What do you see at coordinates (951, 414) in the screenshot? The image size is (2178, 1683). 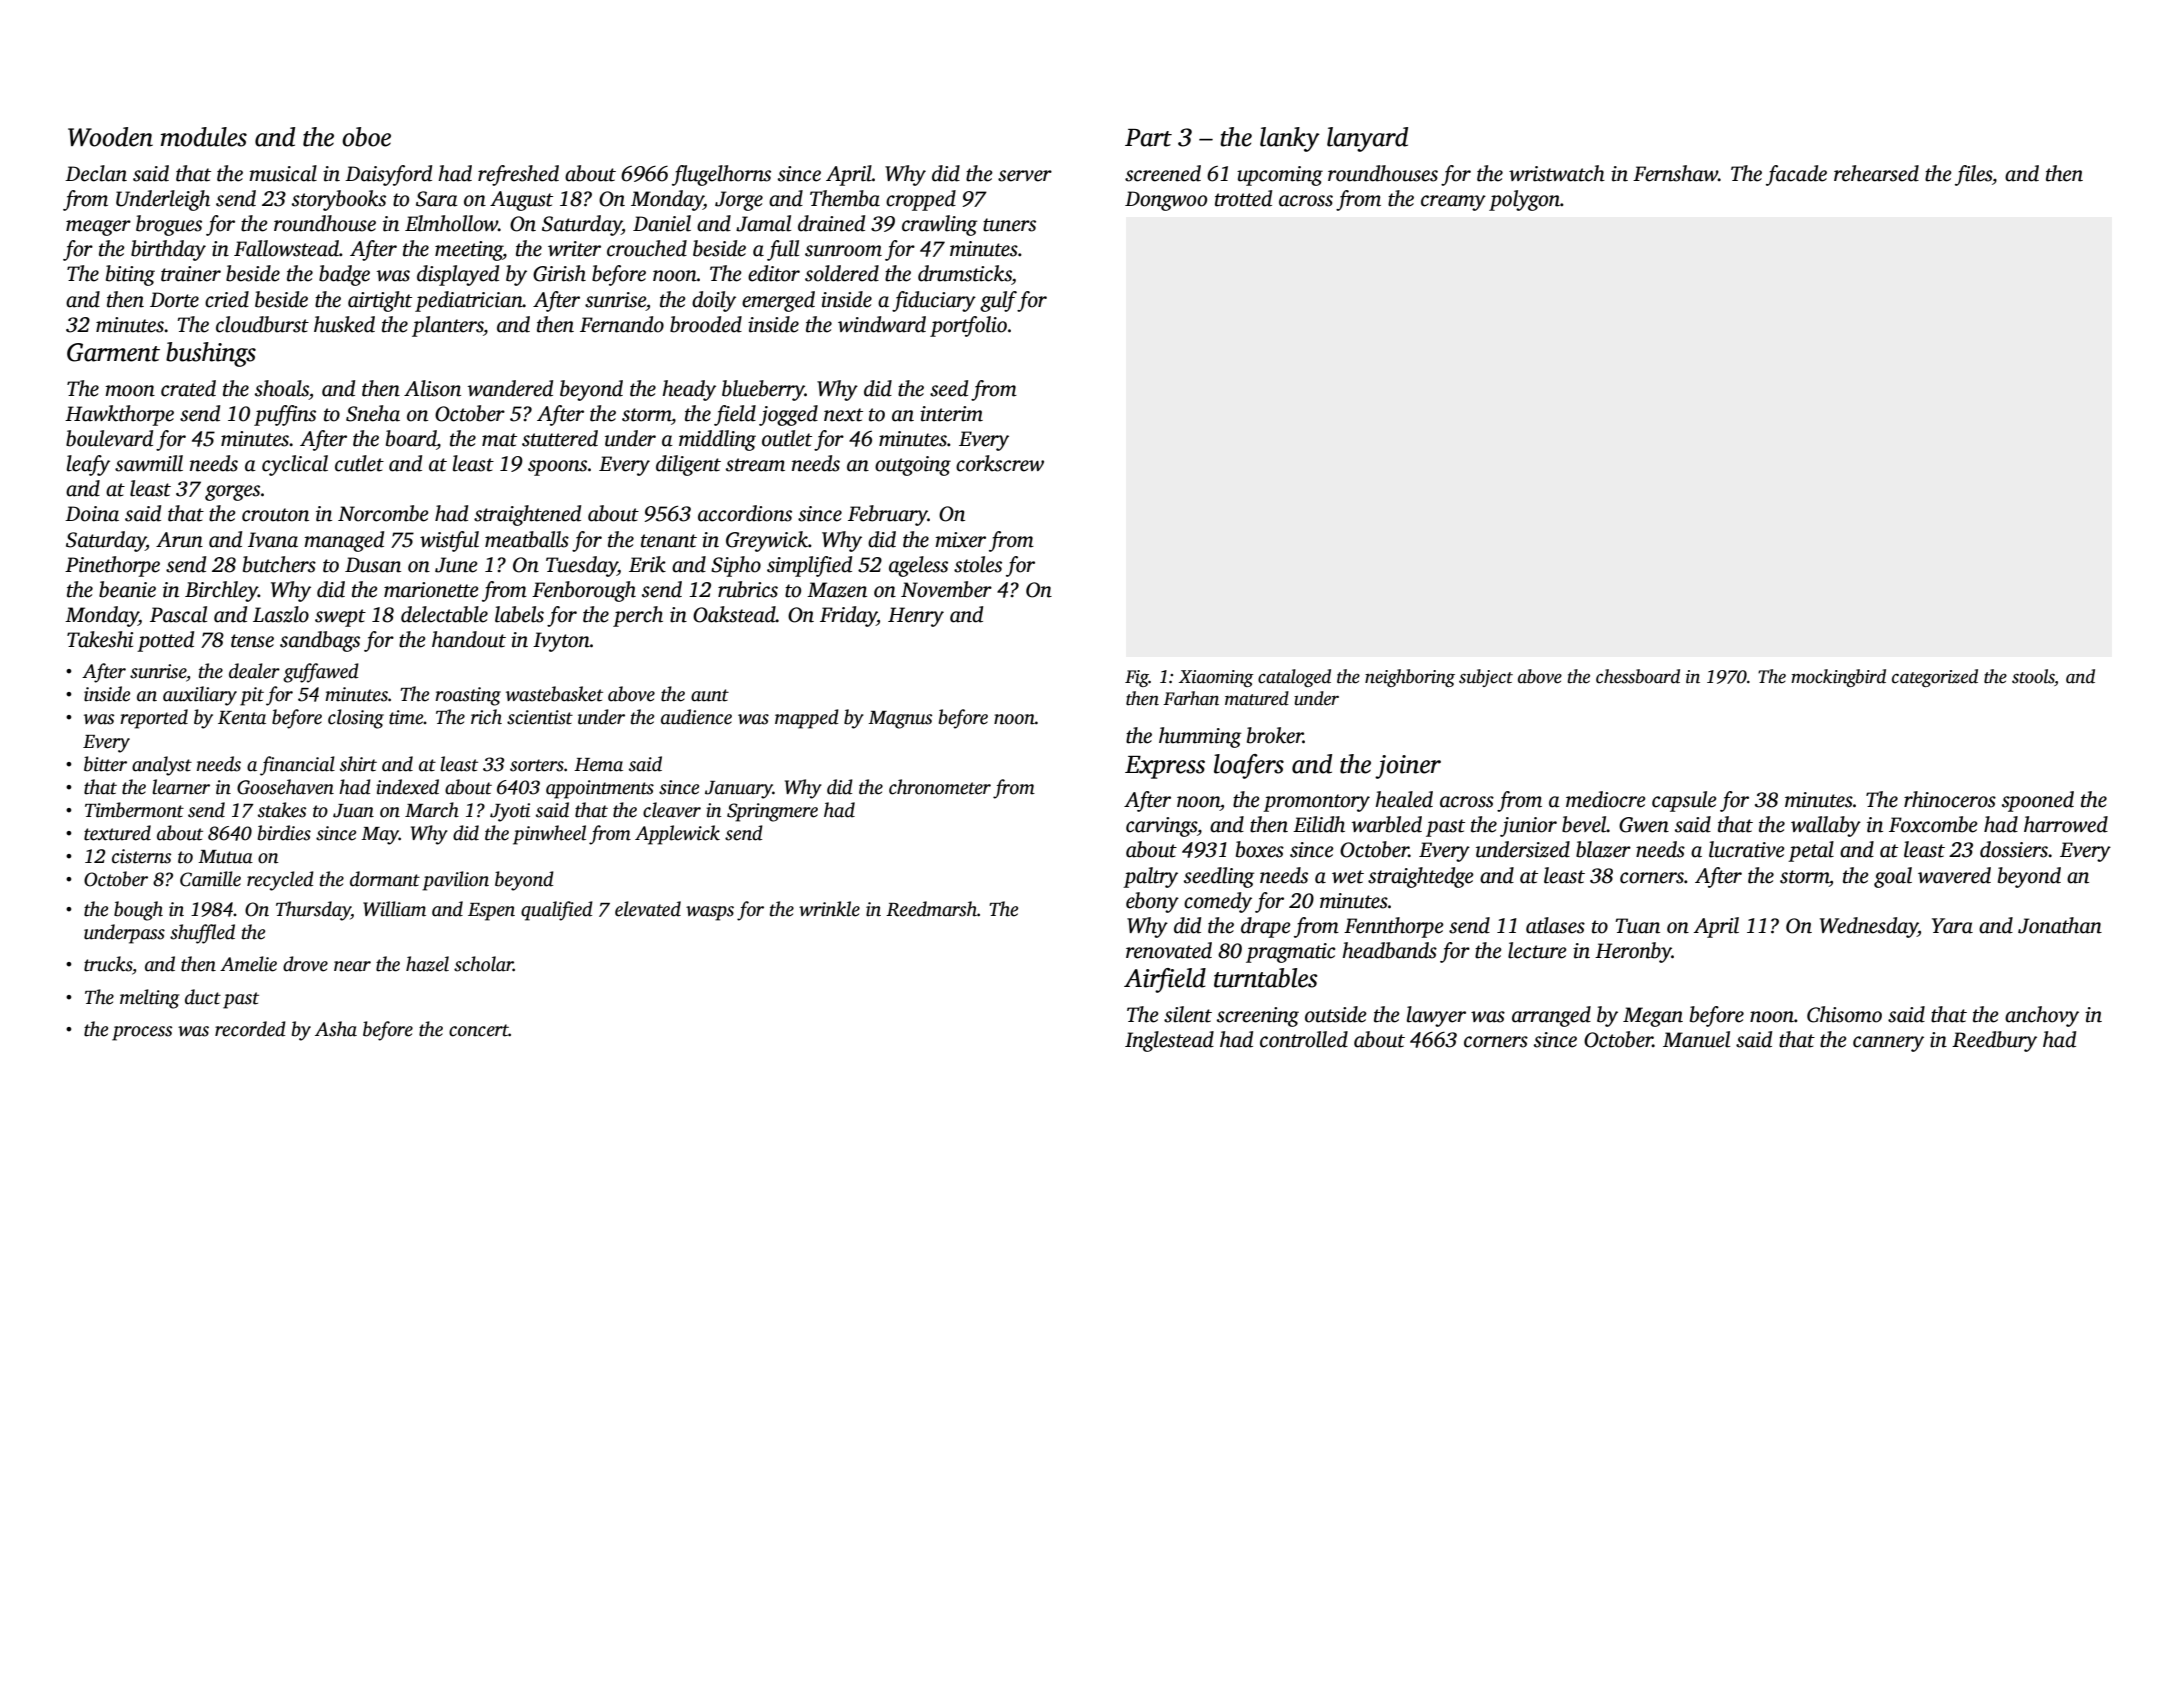 I see `interim` at bounding box center [951, 414].
